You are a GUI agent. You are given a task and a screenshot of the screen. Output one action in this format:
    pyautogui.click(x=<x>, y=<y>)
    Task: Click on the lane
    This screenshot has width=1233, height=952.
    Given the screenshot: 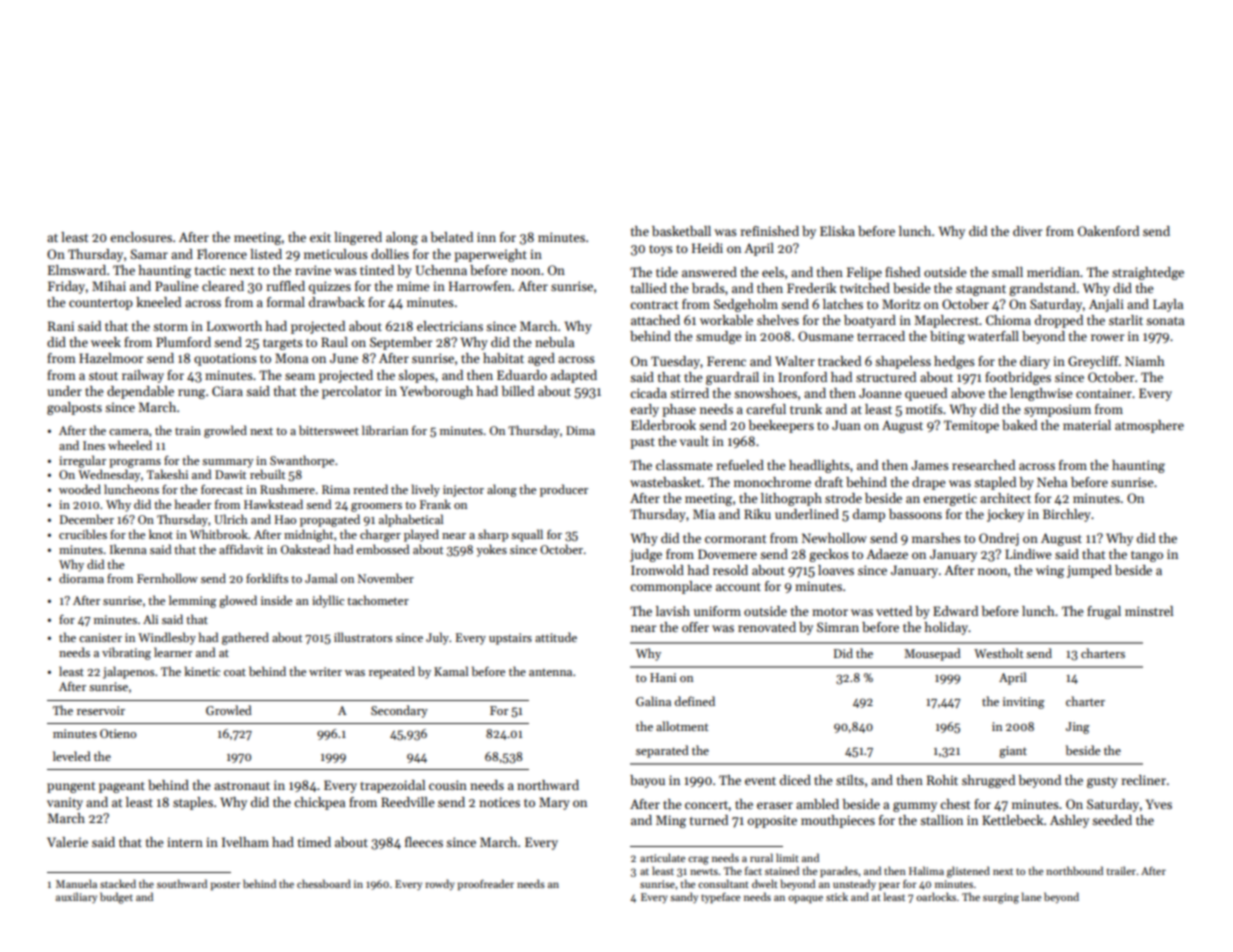 What is the action you would take?
    pyautogui.click(x=1031, y=896)
